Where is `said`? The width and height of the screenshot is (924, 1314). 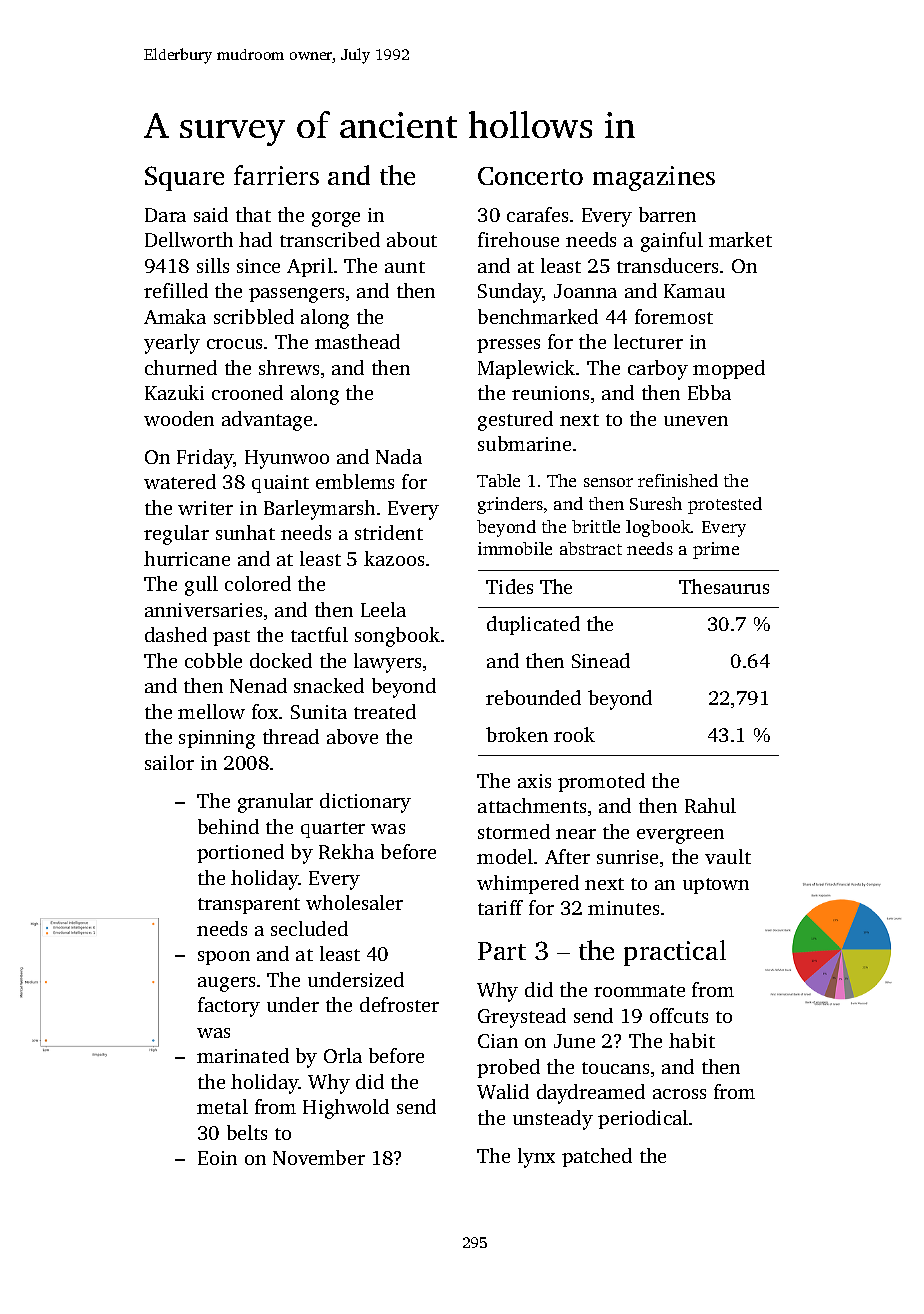
said is located at coordinates (211, 214).
